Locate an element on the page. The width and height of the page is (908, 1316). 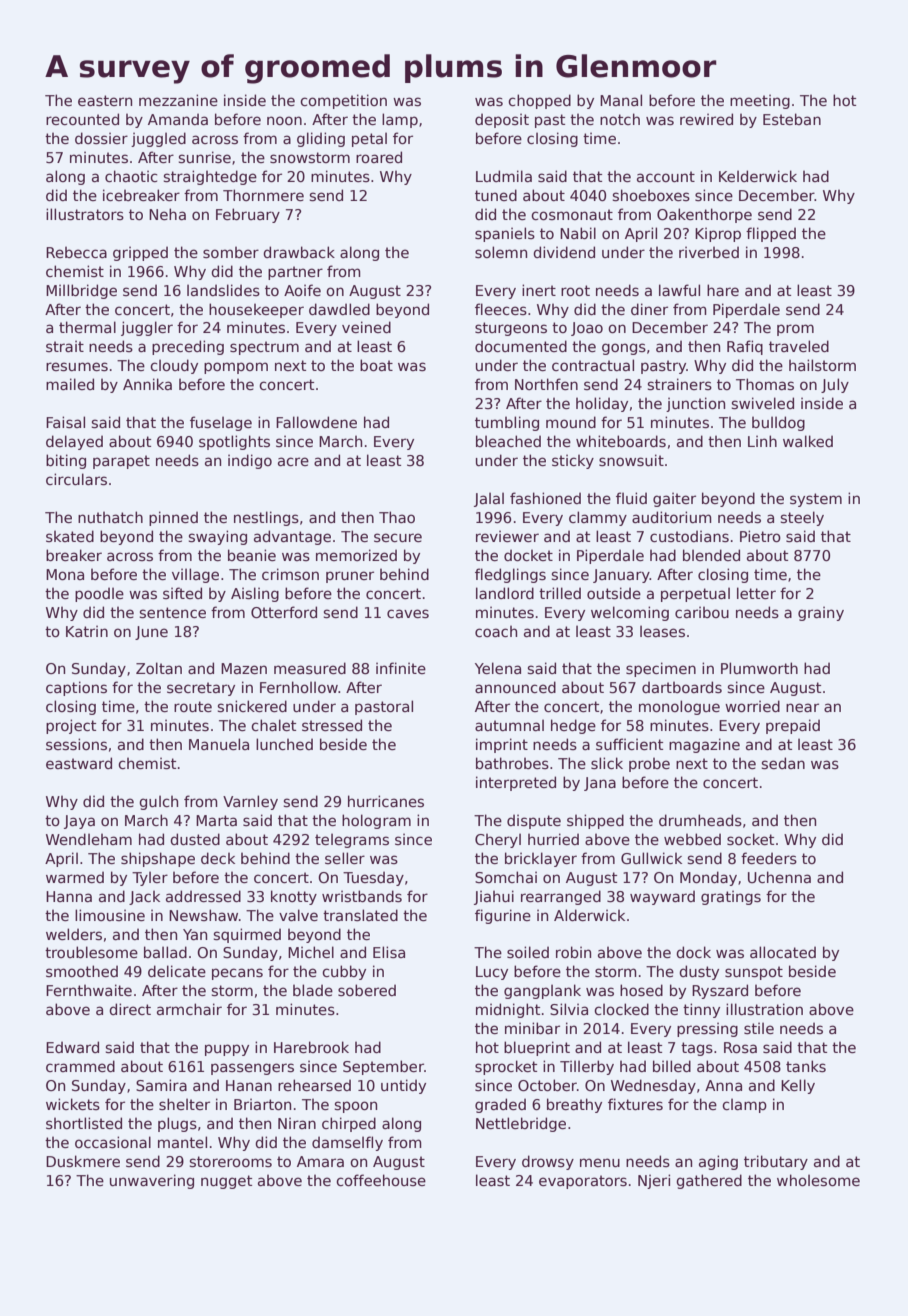
whiteboards is located at coordinates (621, 441).
